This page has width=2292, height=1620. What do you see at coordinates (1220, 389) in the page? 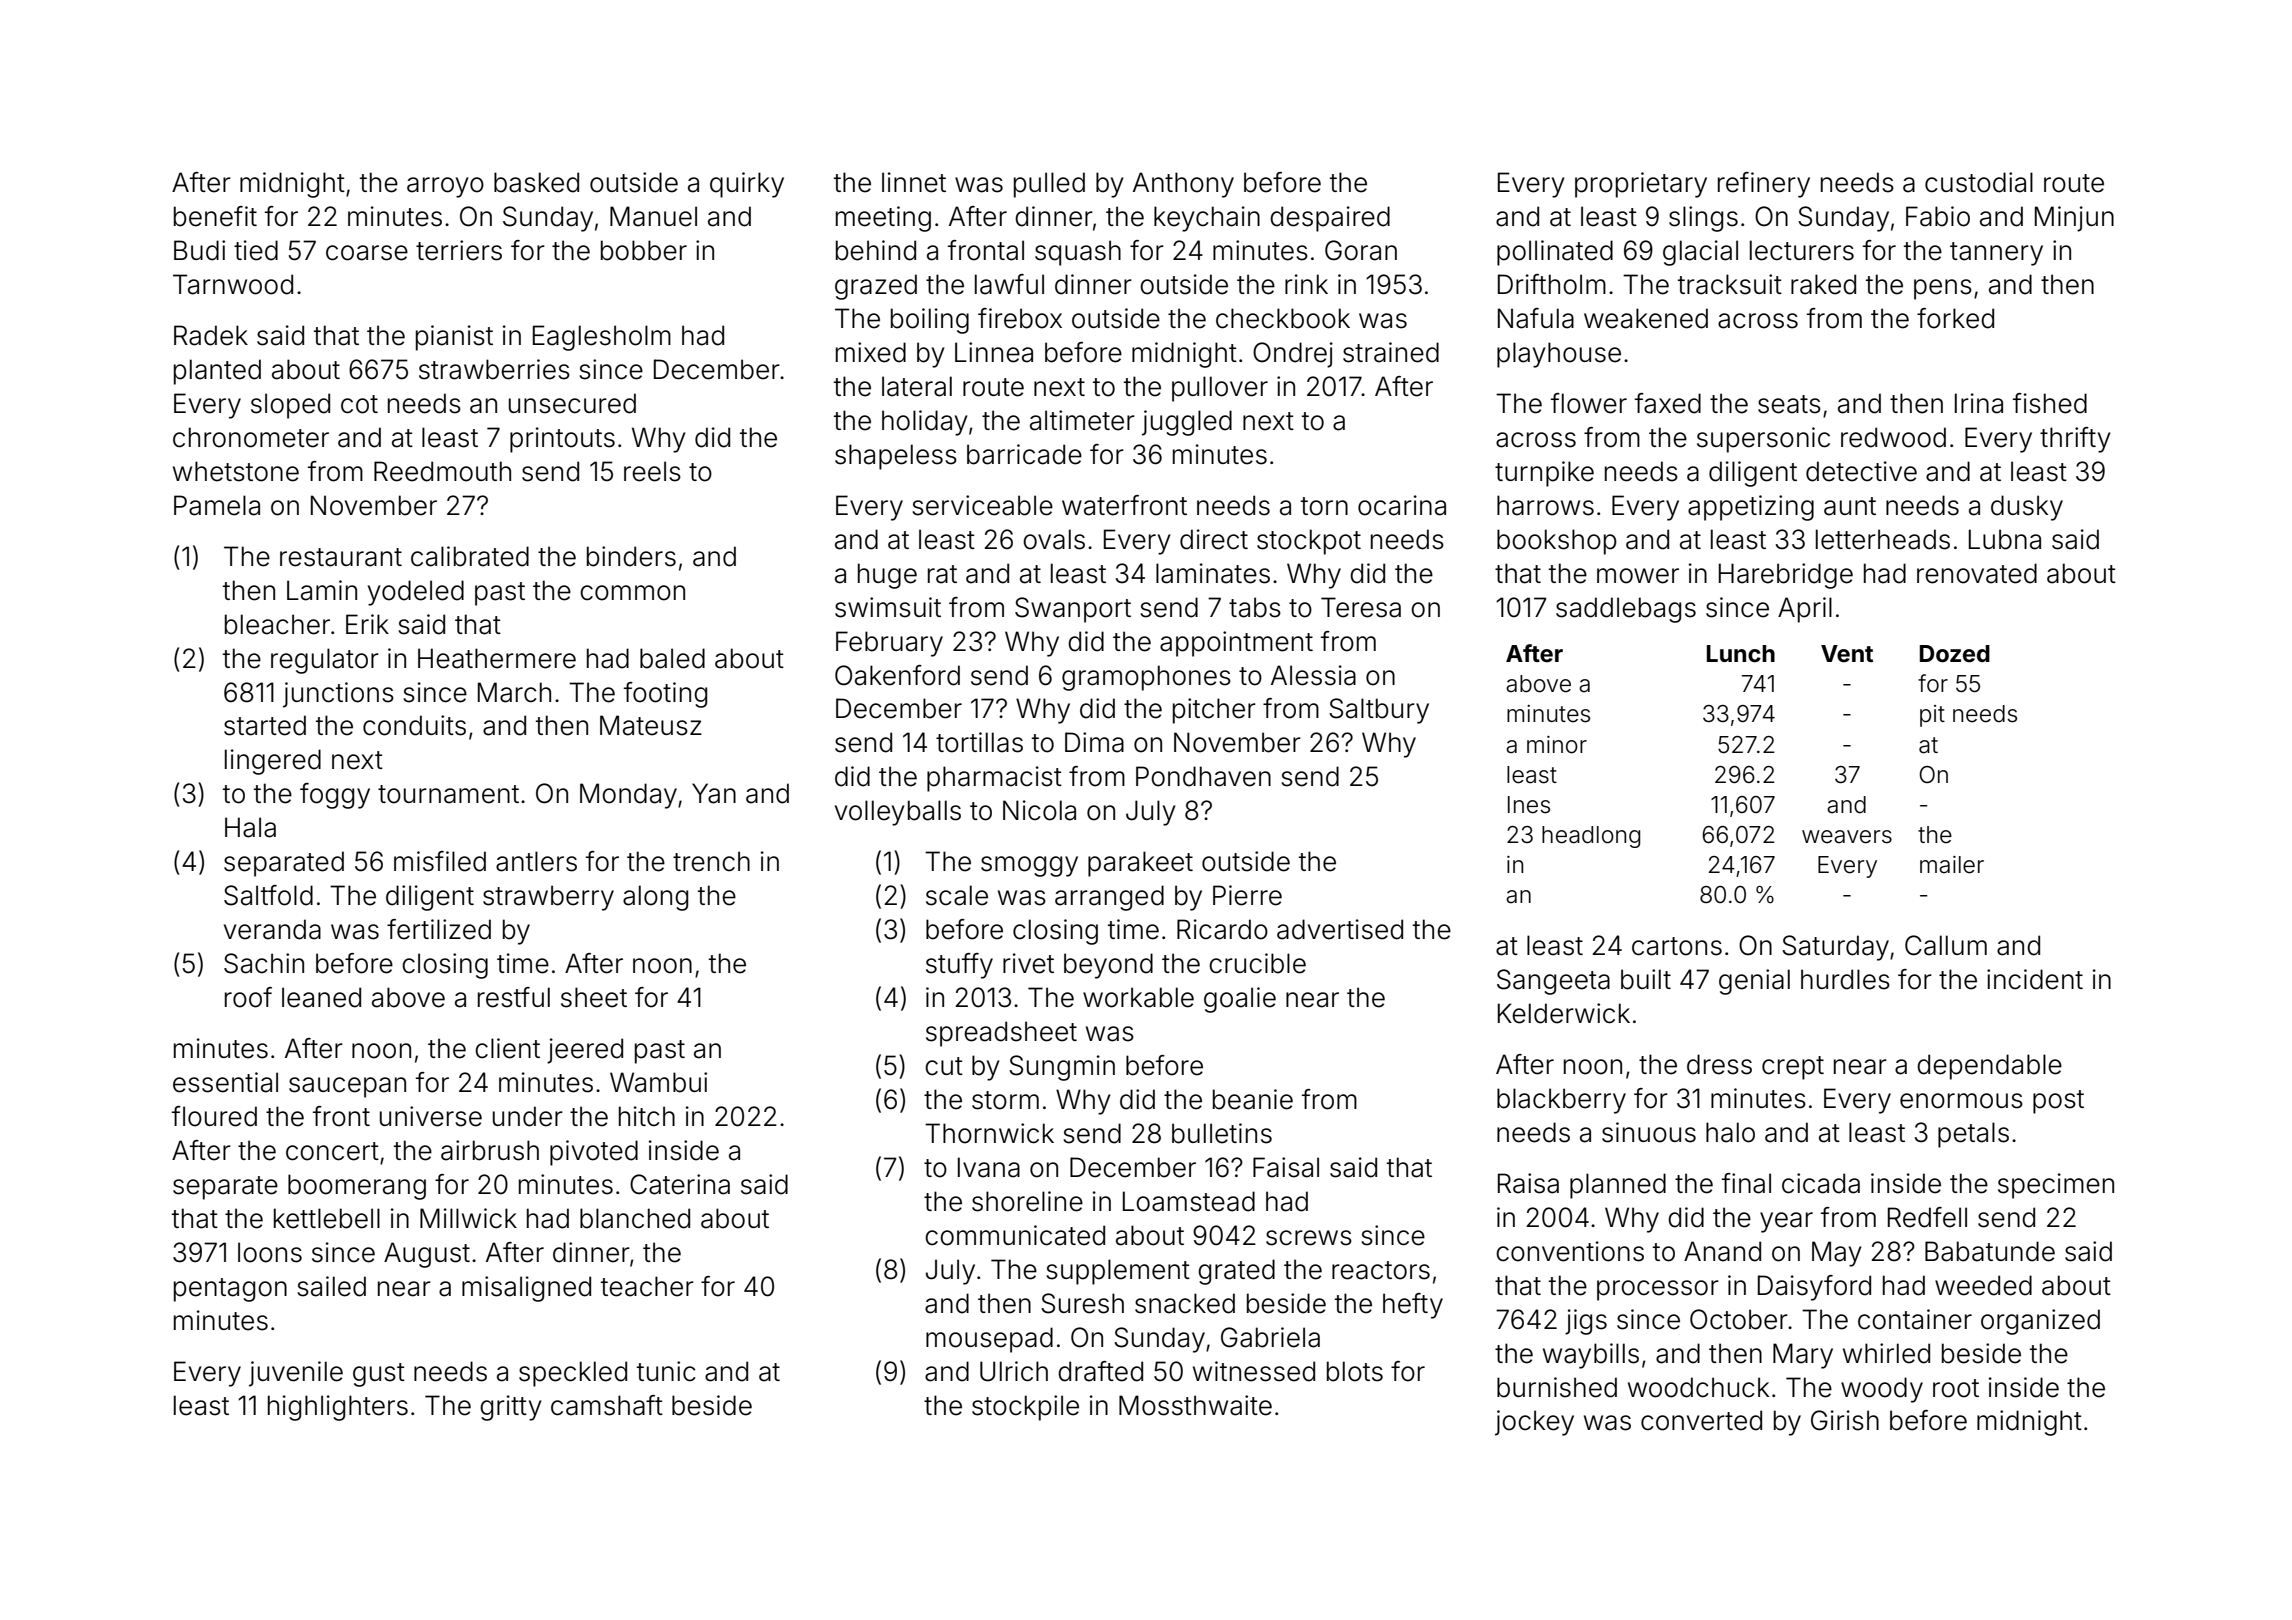
I see `pullover` at bounding box center [1220, 389].
